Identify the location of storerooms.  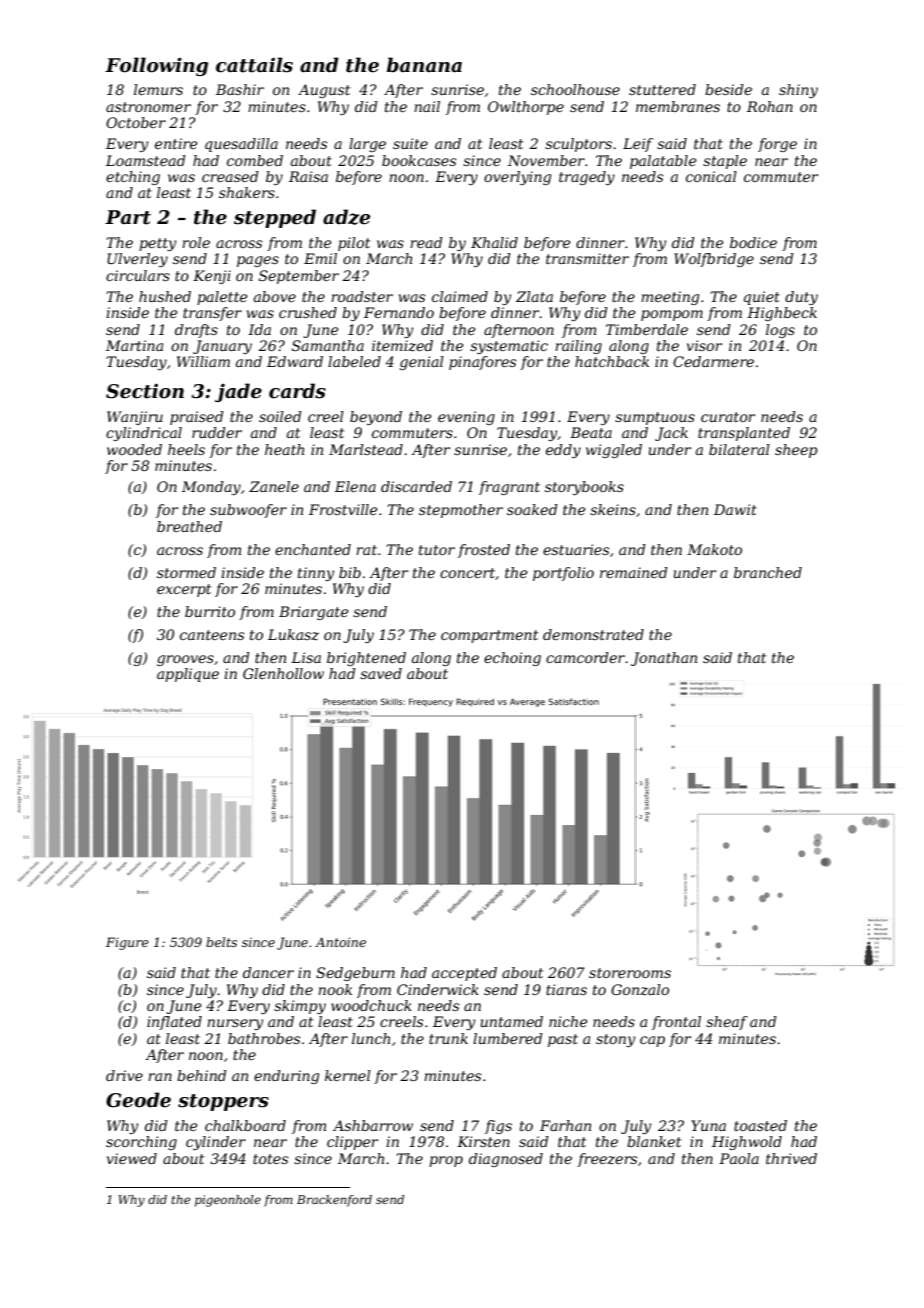
(630, 973).
